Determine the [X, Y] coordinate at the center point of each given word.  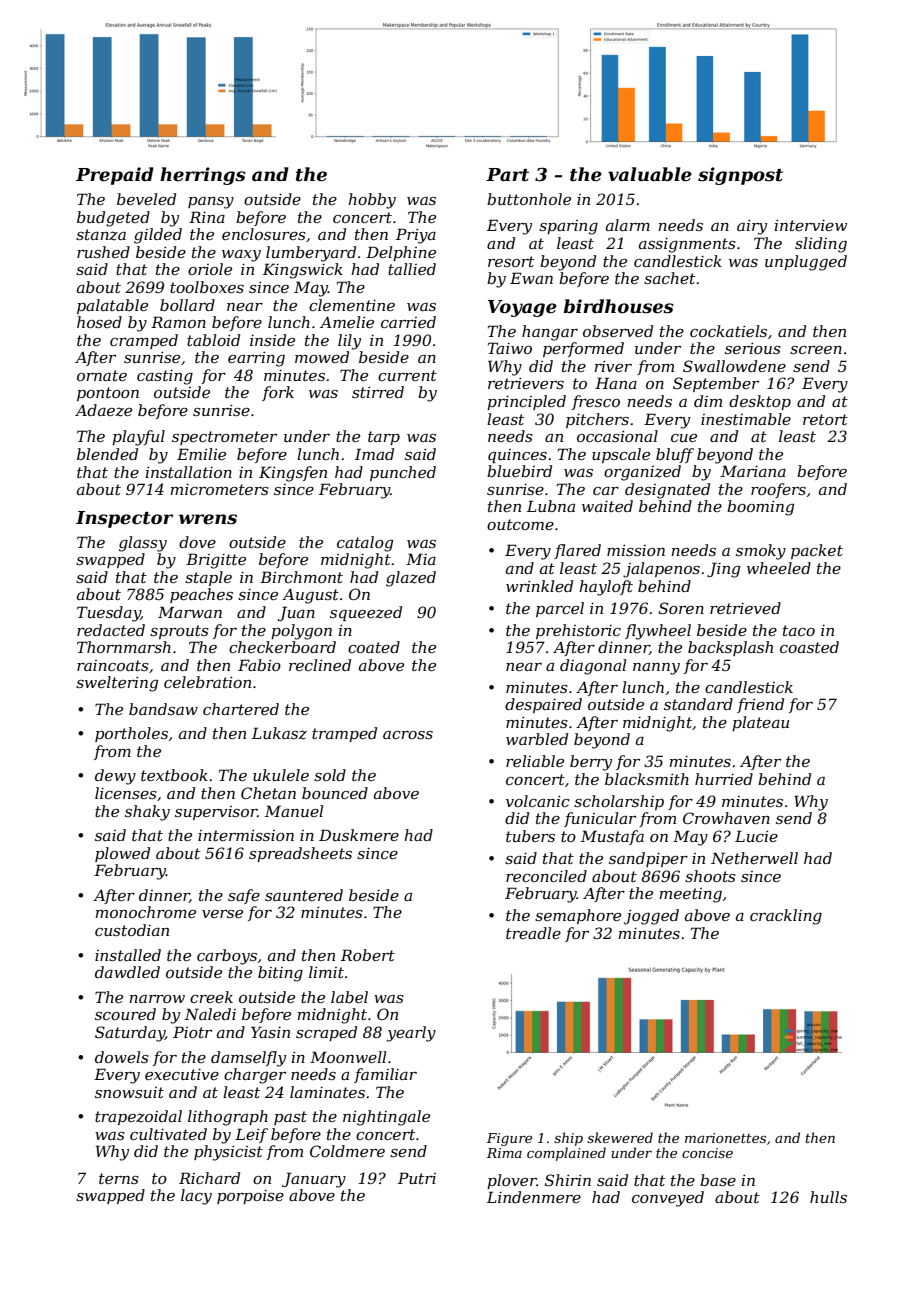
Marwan [190, 612]
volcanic [538, 801]
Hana [616, 383]
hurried [724, 779]
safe [244, 896]
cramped [144, 341]
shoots [710, 876]
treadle [533, 933]
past [290, 1118]
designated [667, 491]
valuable [650, 174]
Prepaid [115, 176]
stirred [378, 392]
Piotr [192, 1032]
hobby [372, 201]
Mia [421, 559]
